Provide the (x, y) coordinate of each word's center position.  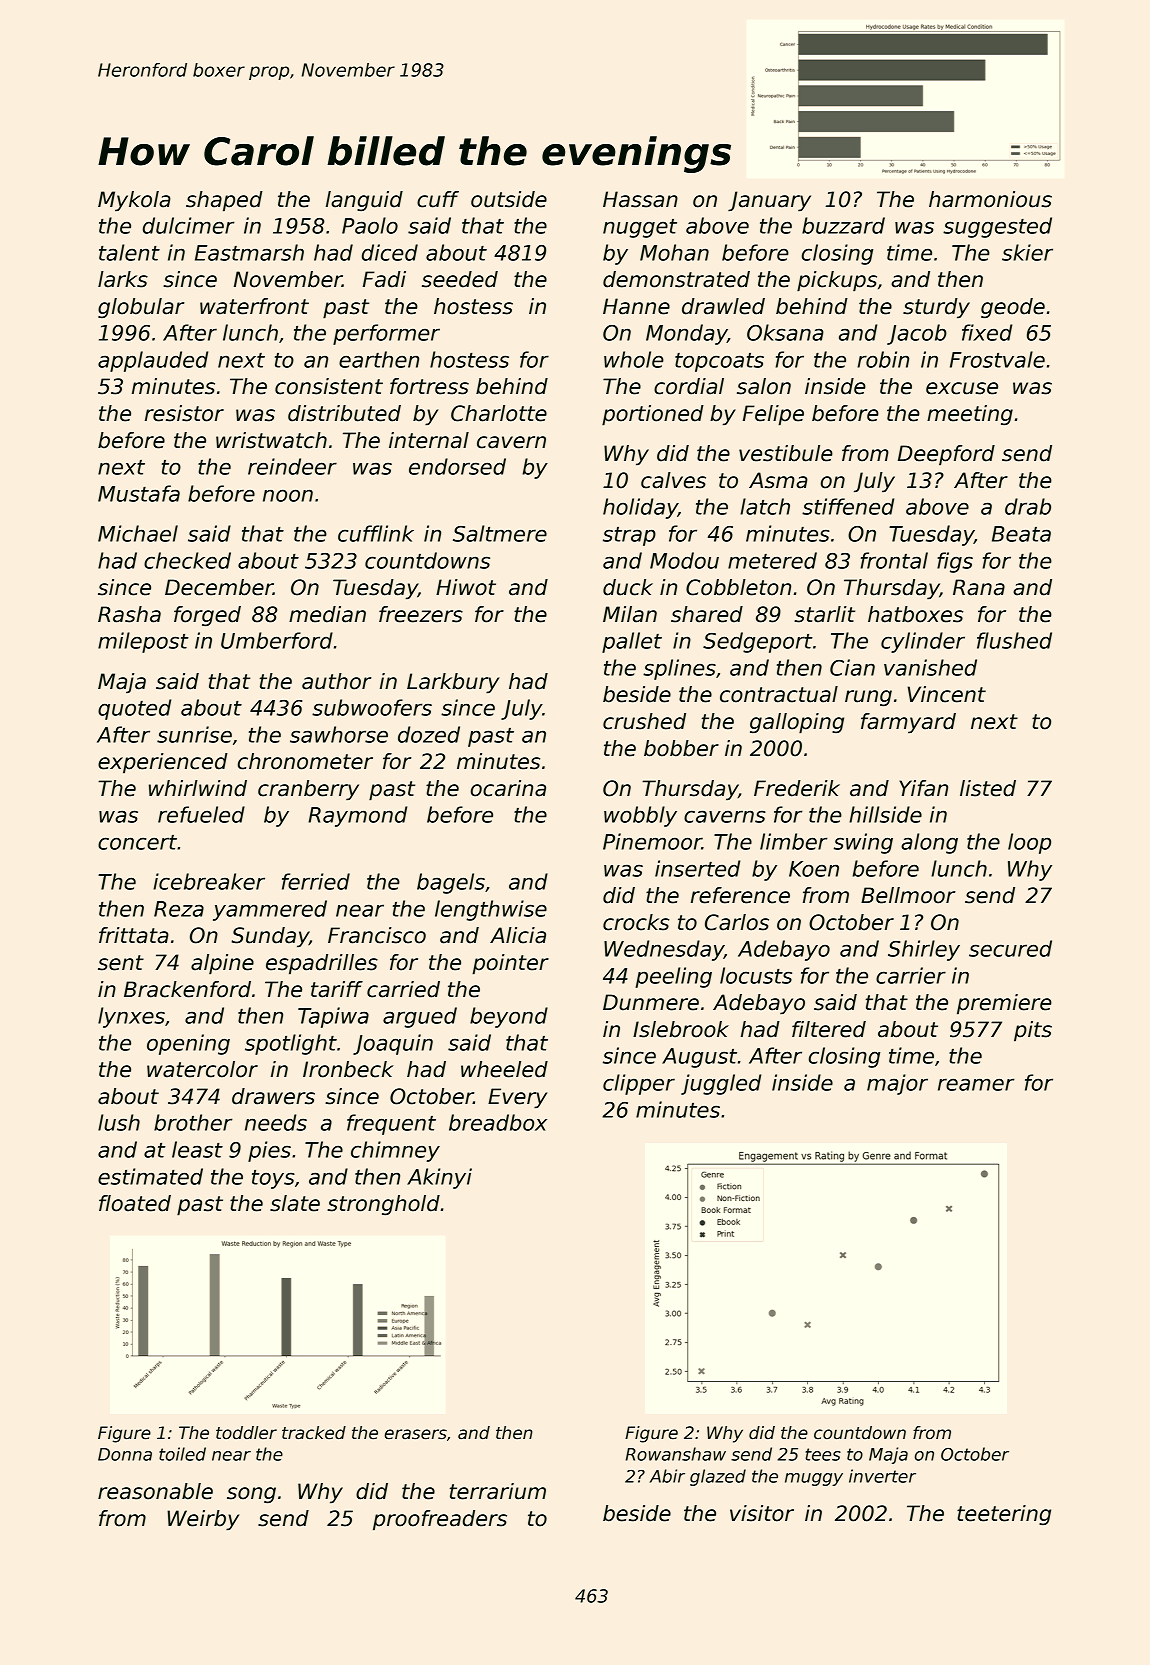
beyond (509, 1017)
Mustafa (139, 493)
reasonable (155, 1491)
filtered (829, 1029)
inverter (882, 1476)
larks (123, 279)
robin (883, 359)
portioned (653, 415)
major (897, 1084)
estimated (150, 1176)
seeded (460, 279)
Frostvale (997, 359)
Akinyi (439, 1178)
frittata (134, 935)
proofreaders (440, 1520)
